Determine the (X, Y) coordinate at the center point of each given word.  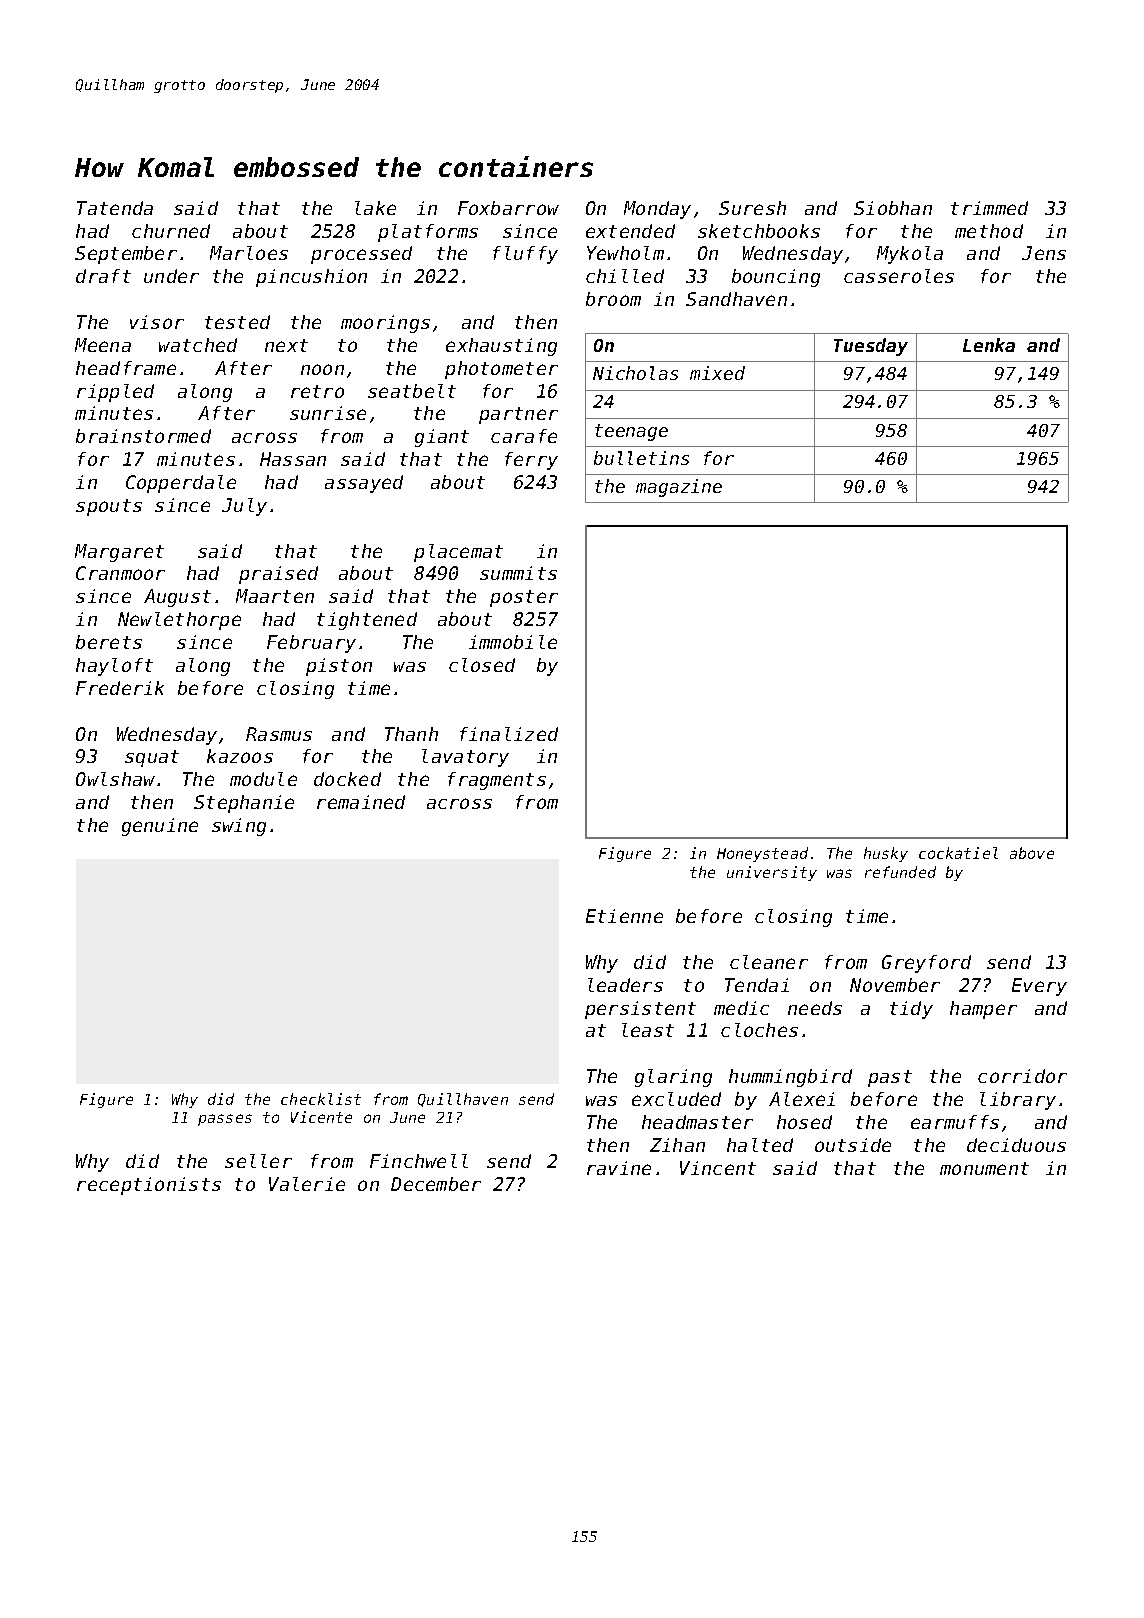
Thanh (411, 734)
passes (225, 1120)
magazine (679, 488)
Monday (657, 210)
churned (171, 231)
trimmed (989, 208)
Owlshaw (115, 779)
